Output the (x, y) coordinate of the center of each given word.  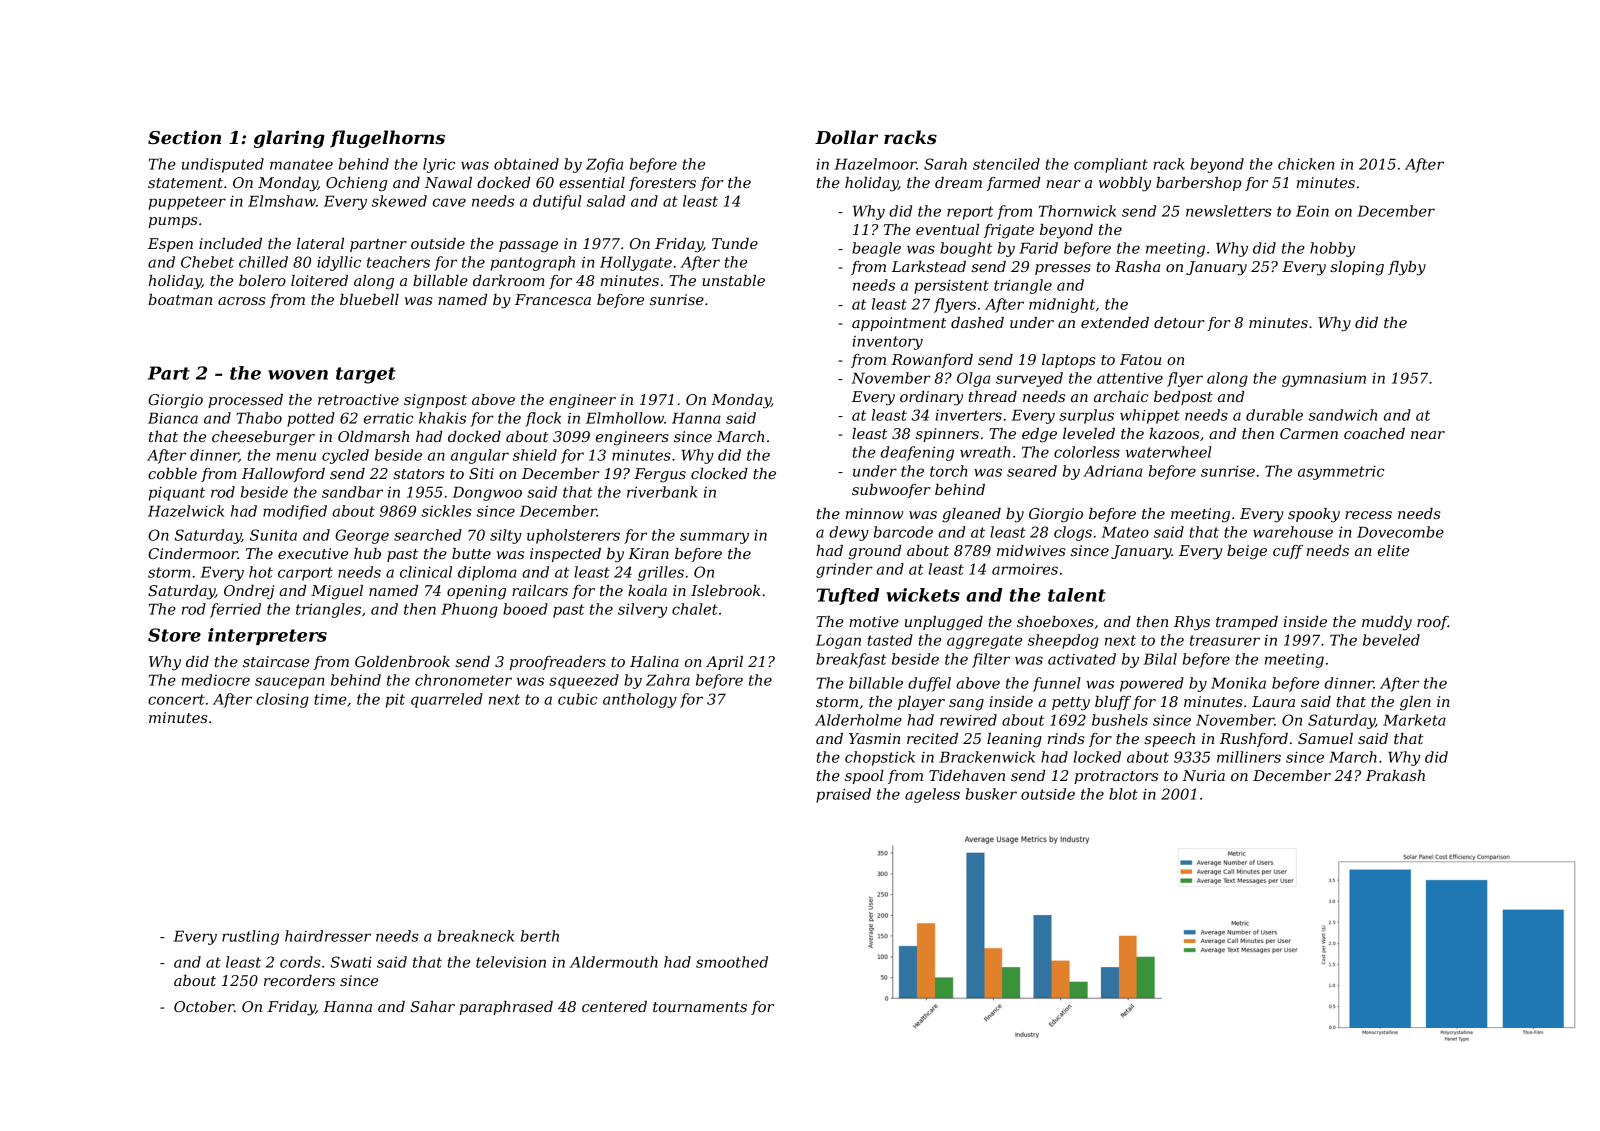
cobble (172, 473)
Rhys (1192, 623)
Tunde (735, 243)
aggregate (984, 642)
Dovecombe (1400, 532)
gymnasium (1324, 380)
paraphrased (506, 1008)
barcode (903, 532)
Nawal (448, 182)
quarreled (447, 700)
